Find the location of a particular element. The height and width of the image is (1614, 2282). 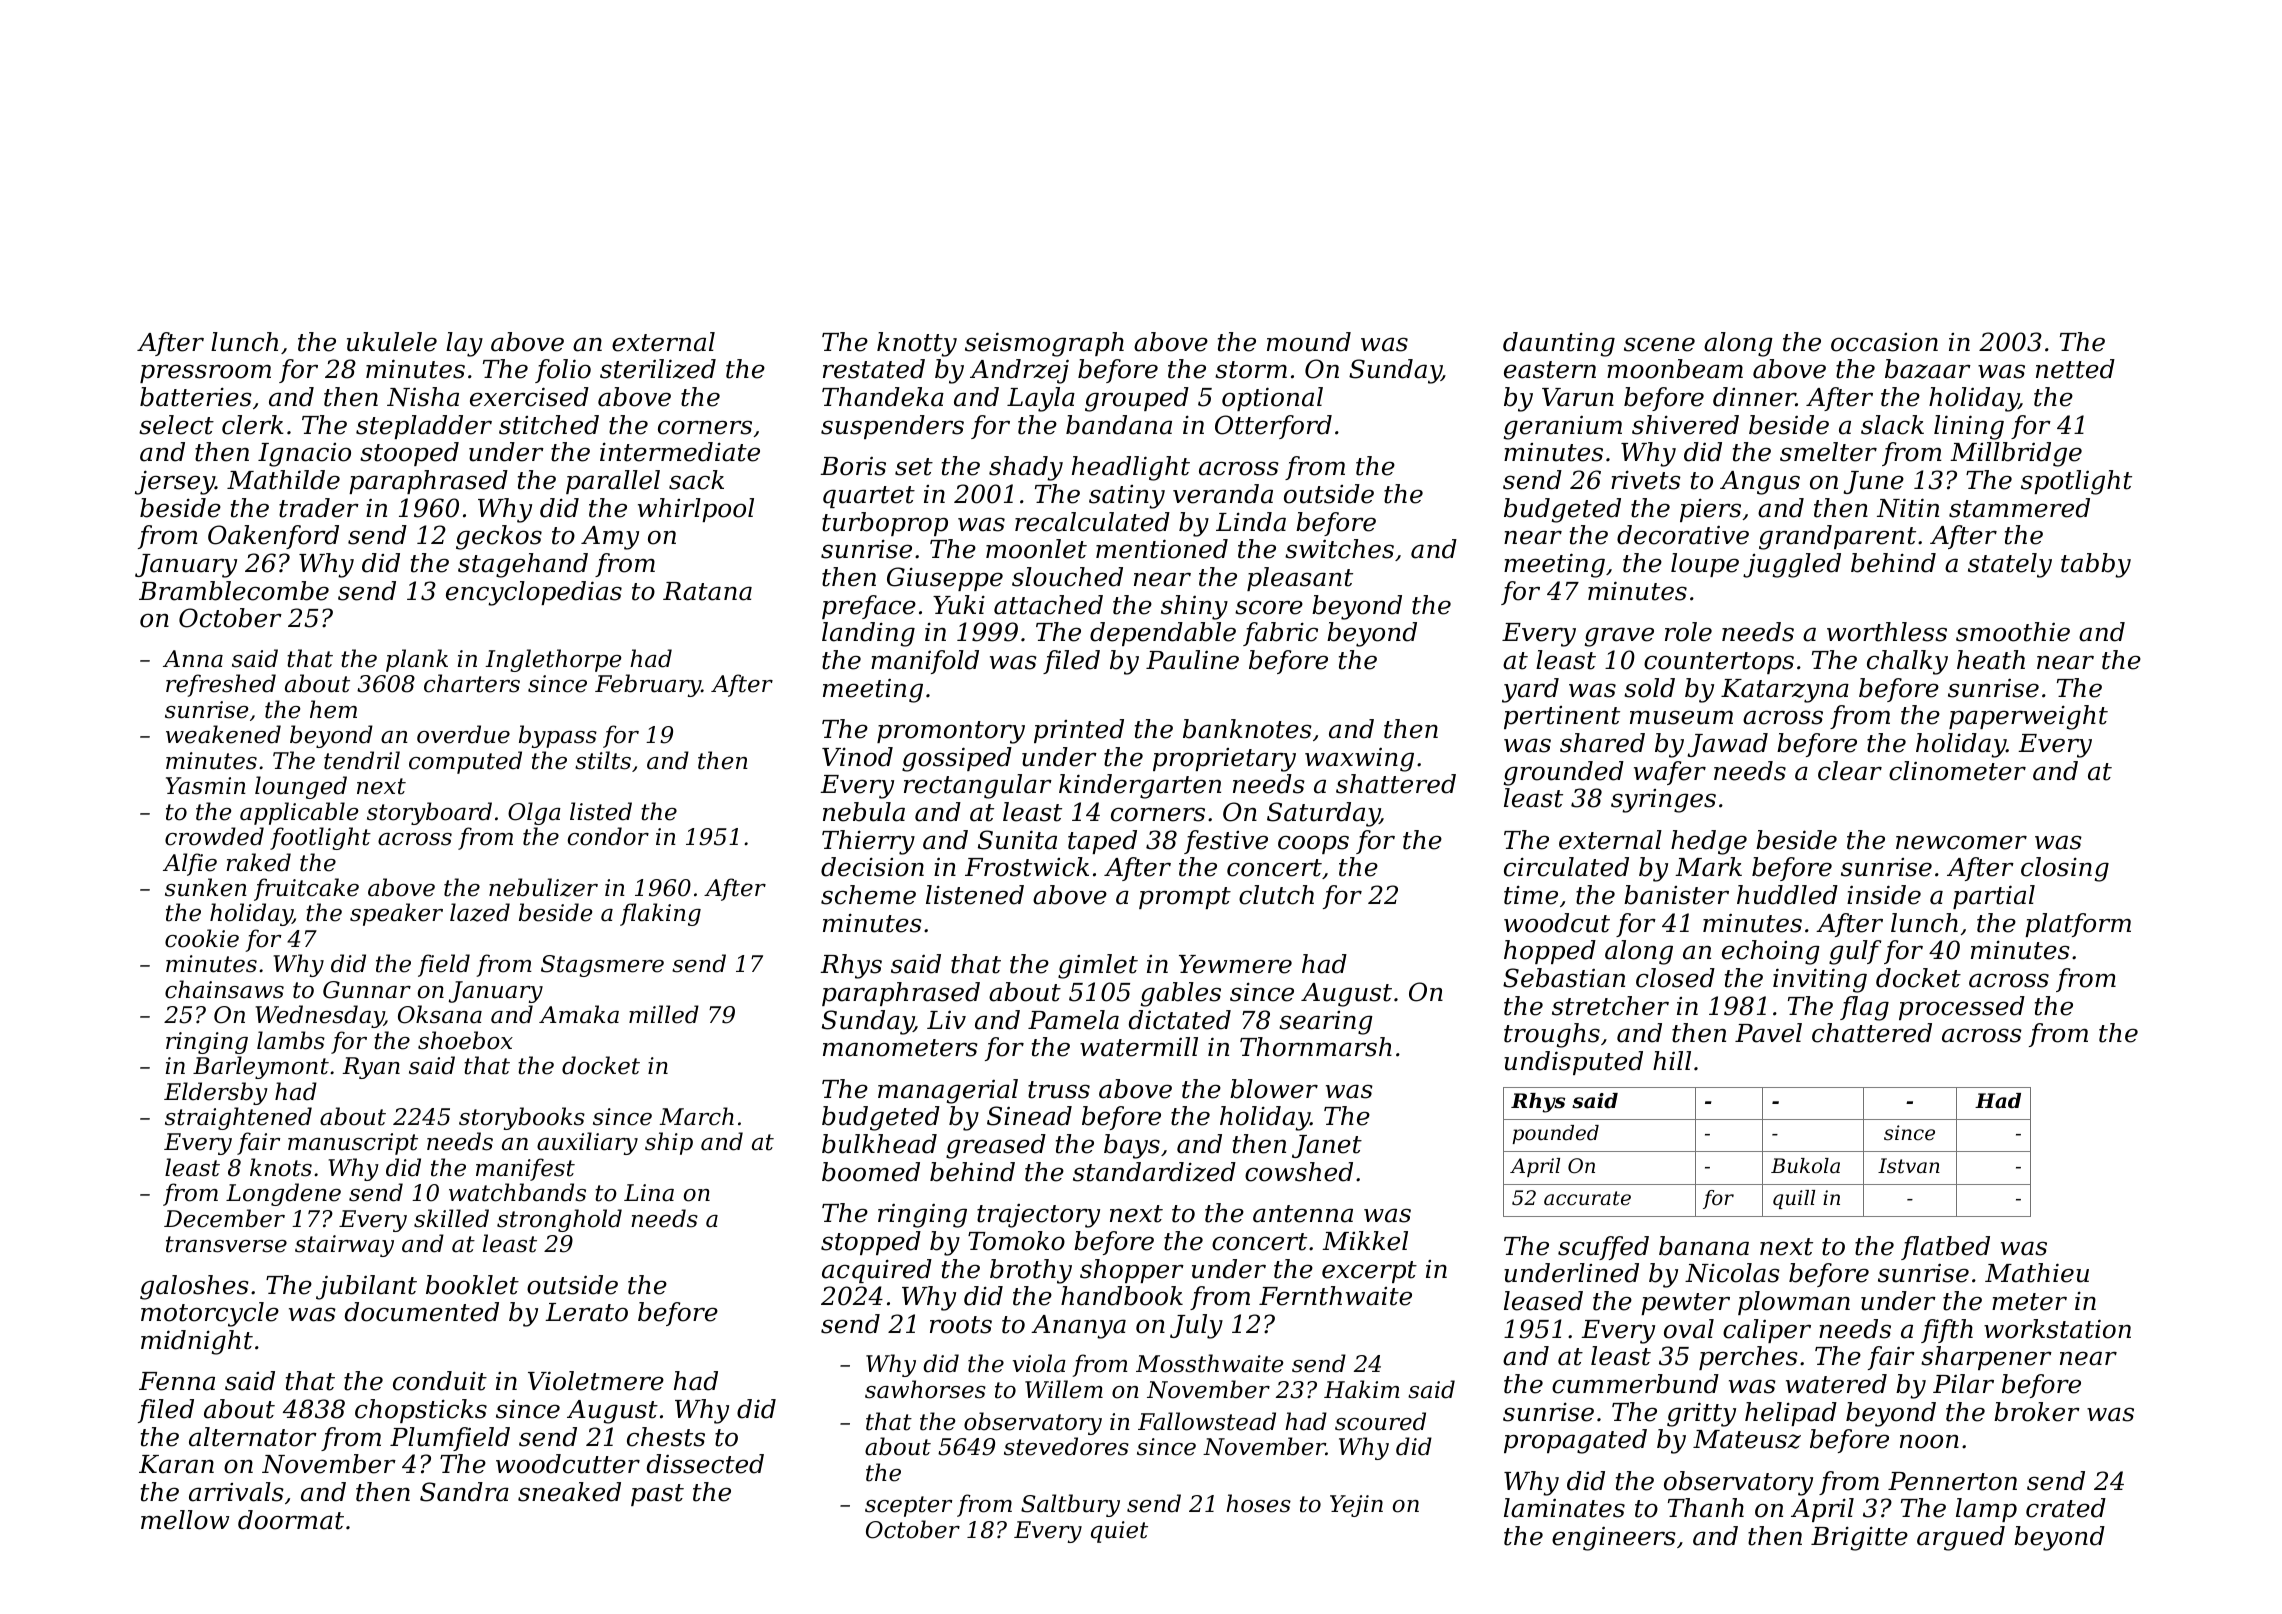

March is located at coordinates (696, 1116).
